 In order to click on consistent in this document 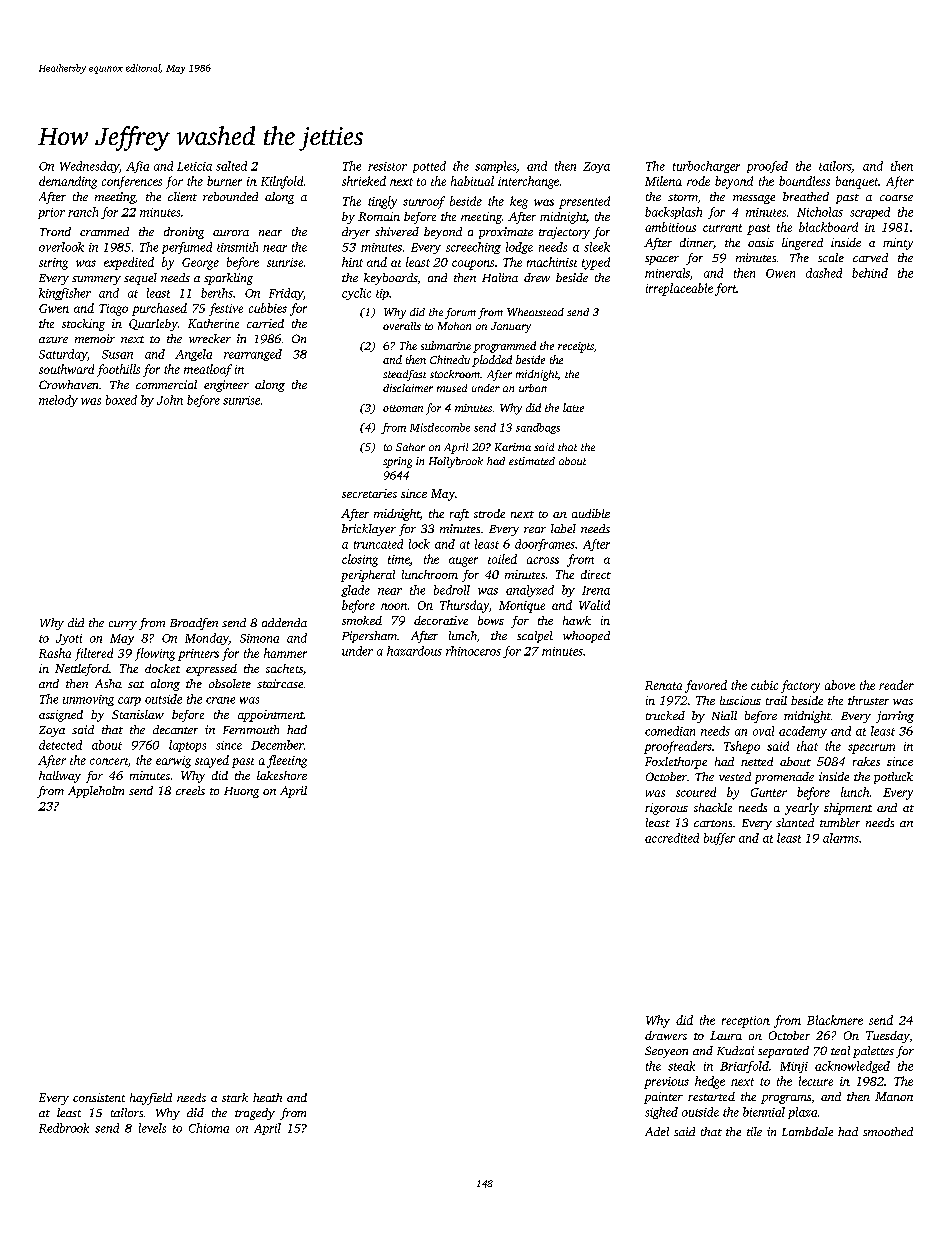, I will do `click(99, 1097)`.
